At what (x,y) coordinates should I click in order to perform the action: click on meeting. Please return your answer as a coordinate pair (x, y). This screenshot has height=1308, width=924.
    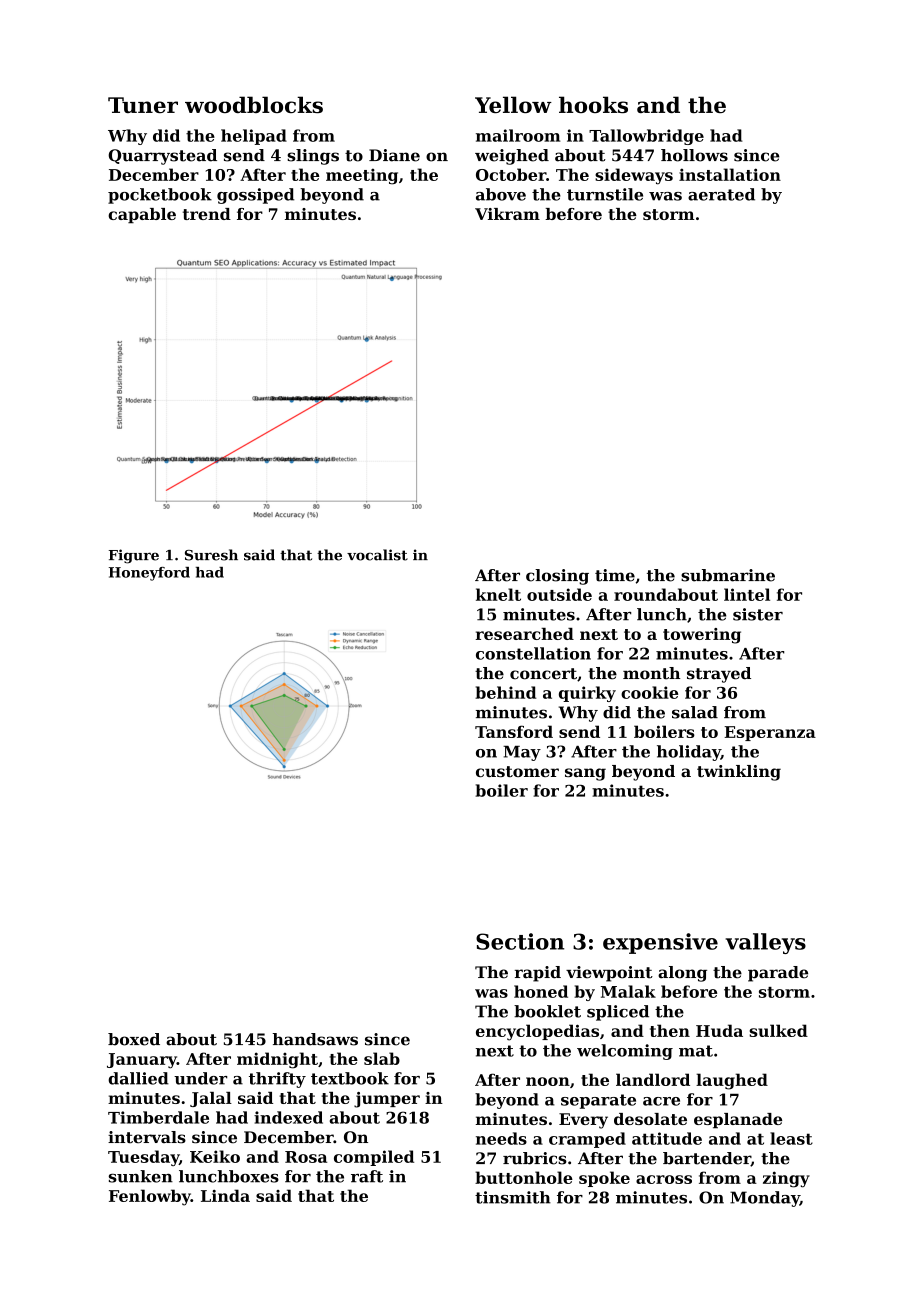
    Looking at the image, I should click on (362, 176).
